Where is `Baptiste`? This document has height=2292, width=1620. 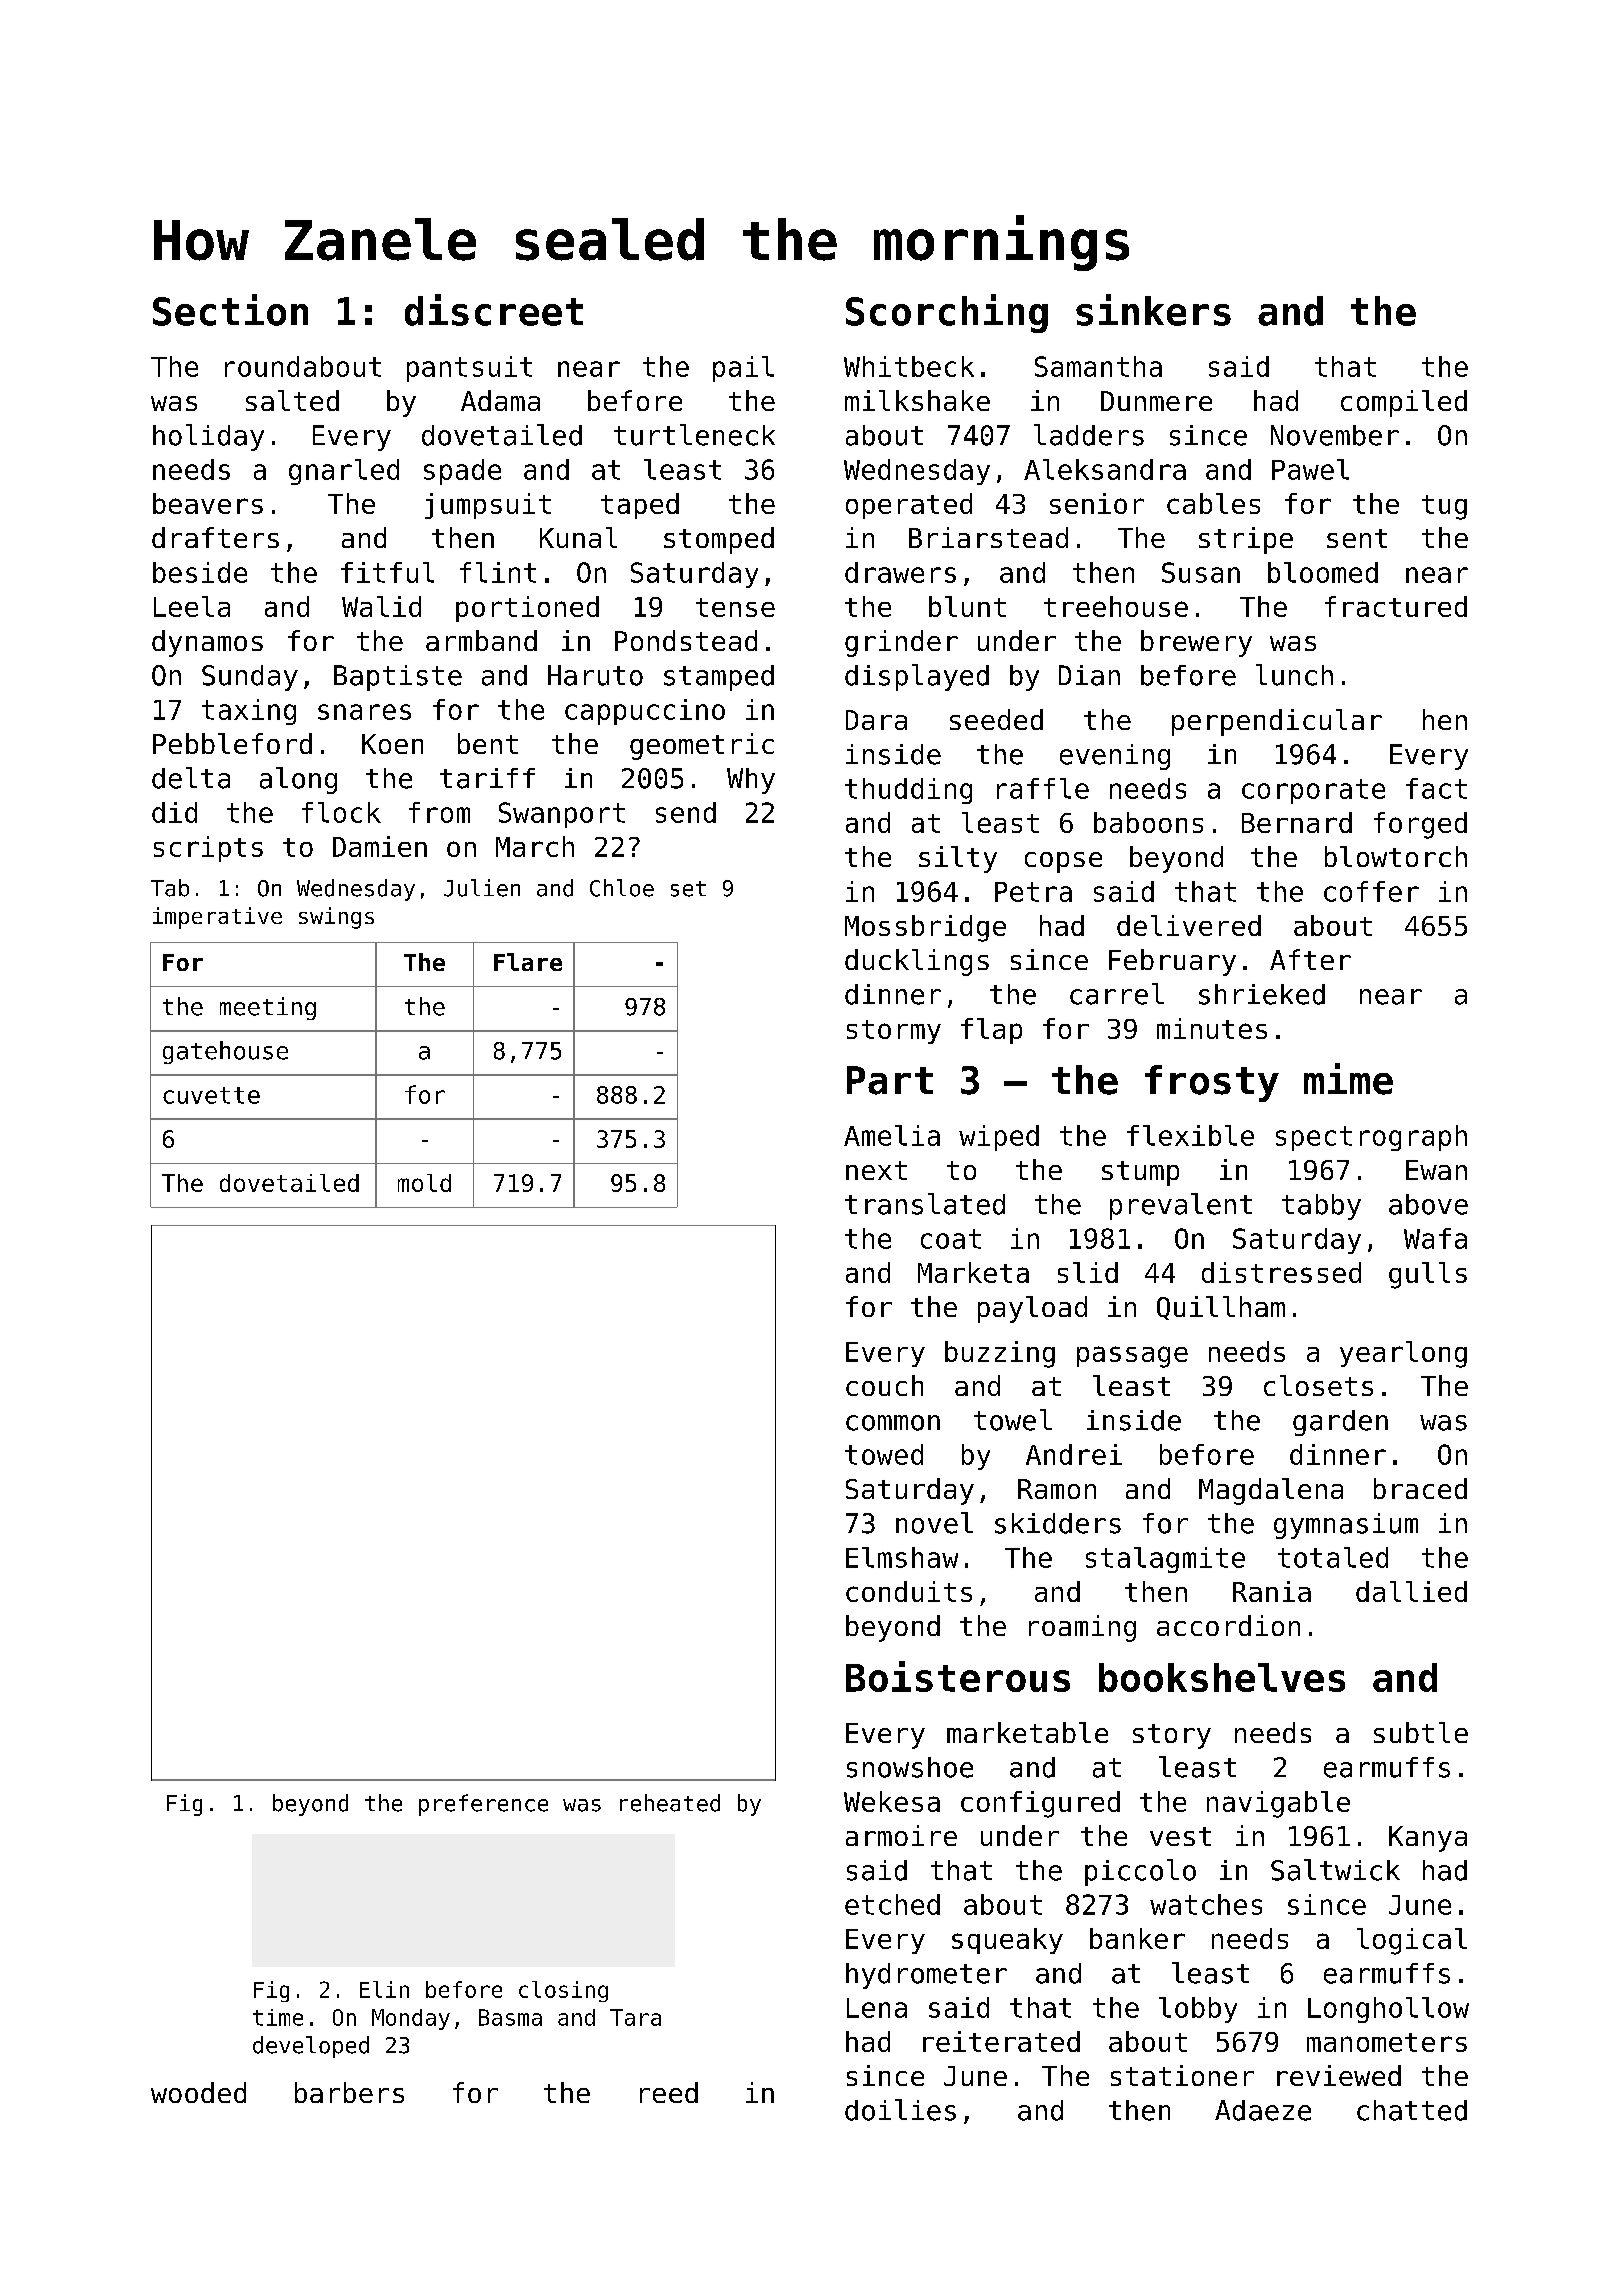
Baptiste is located at coordinates (398, 678).
